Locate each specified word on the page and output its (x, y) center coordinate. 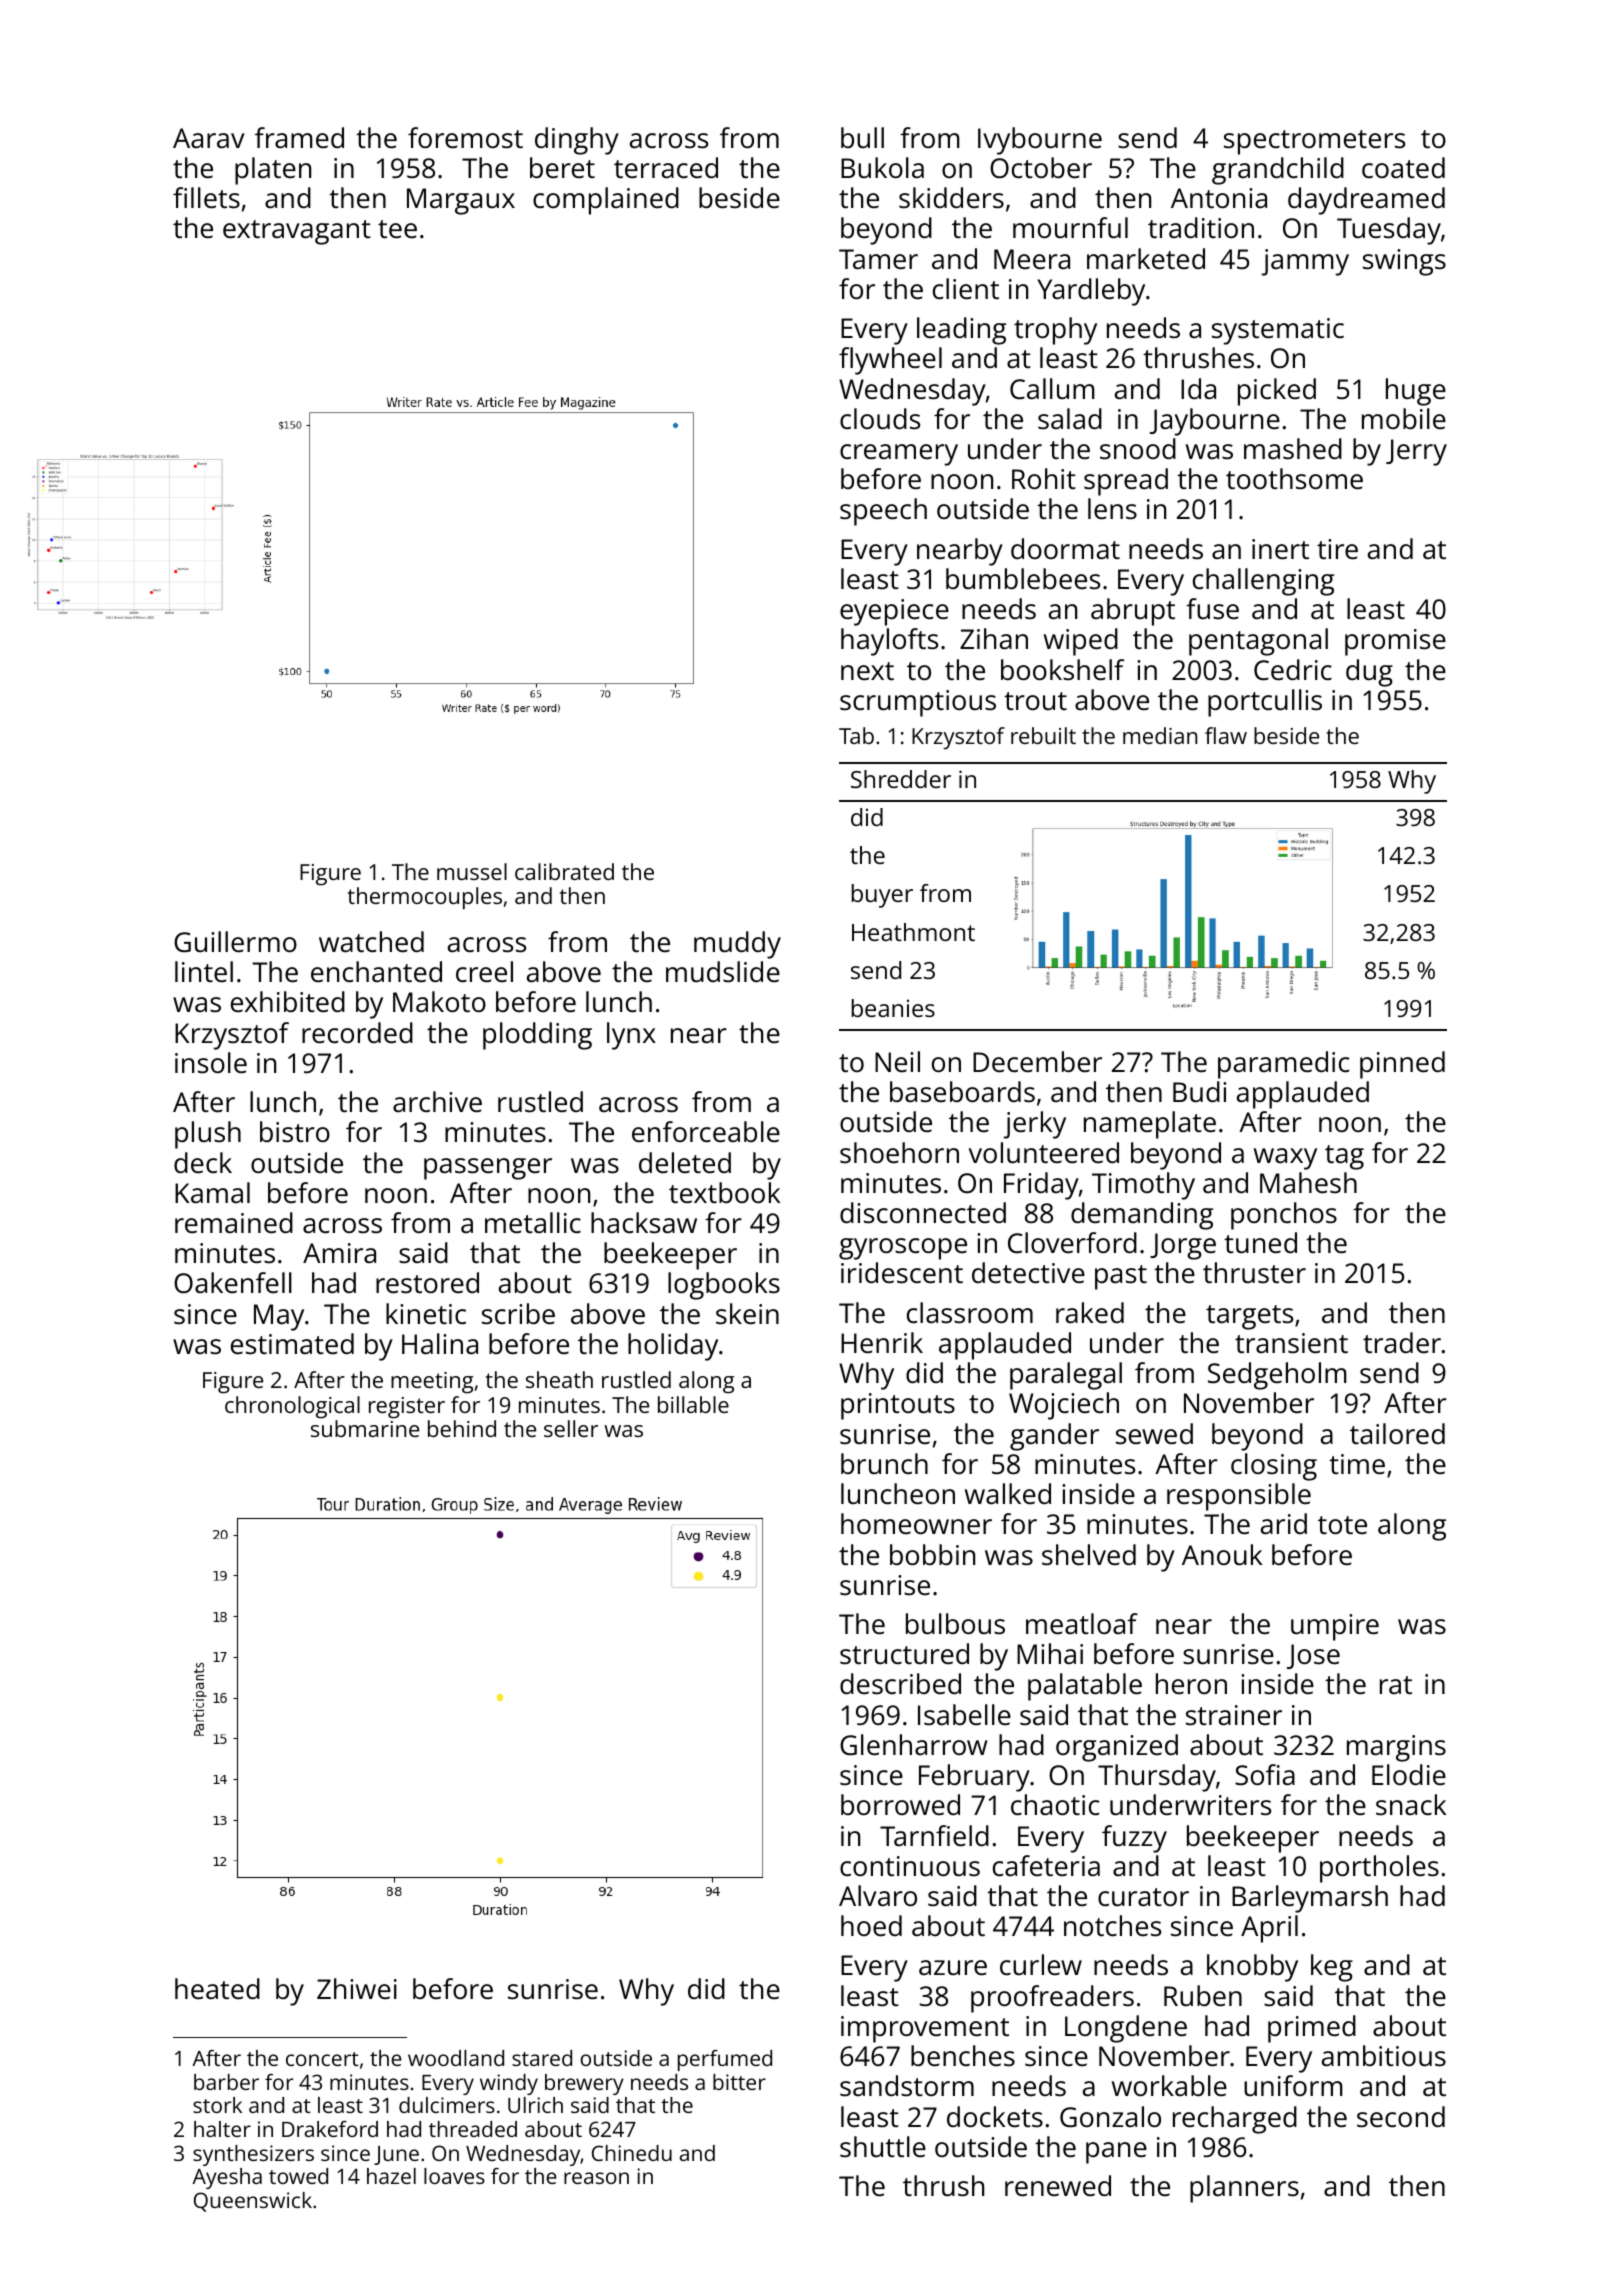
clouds (880, 419)
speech (883, 512)
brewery (584, 2084)
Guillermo (235, 942)
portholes (1379, 1869)
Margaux (461, 201)
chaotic (1055, 1804)
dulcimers (447, 2105)
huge (1416, 392)
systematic (1278, 331)
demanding (1142, 1216)
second (1401, 2117)
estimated (292, 1344)
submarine (365, 1428)
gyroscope (903, 1249)
